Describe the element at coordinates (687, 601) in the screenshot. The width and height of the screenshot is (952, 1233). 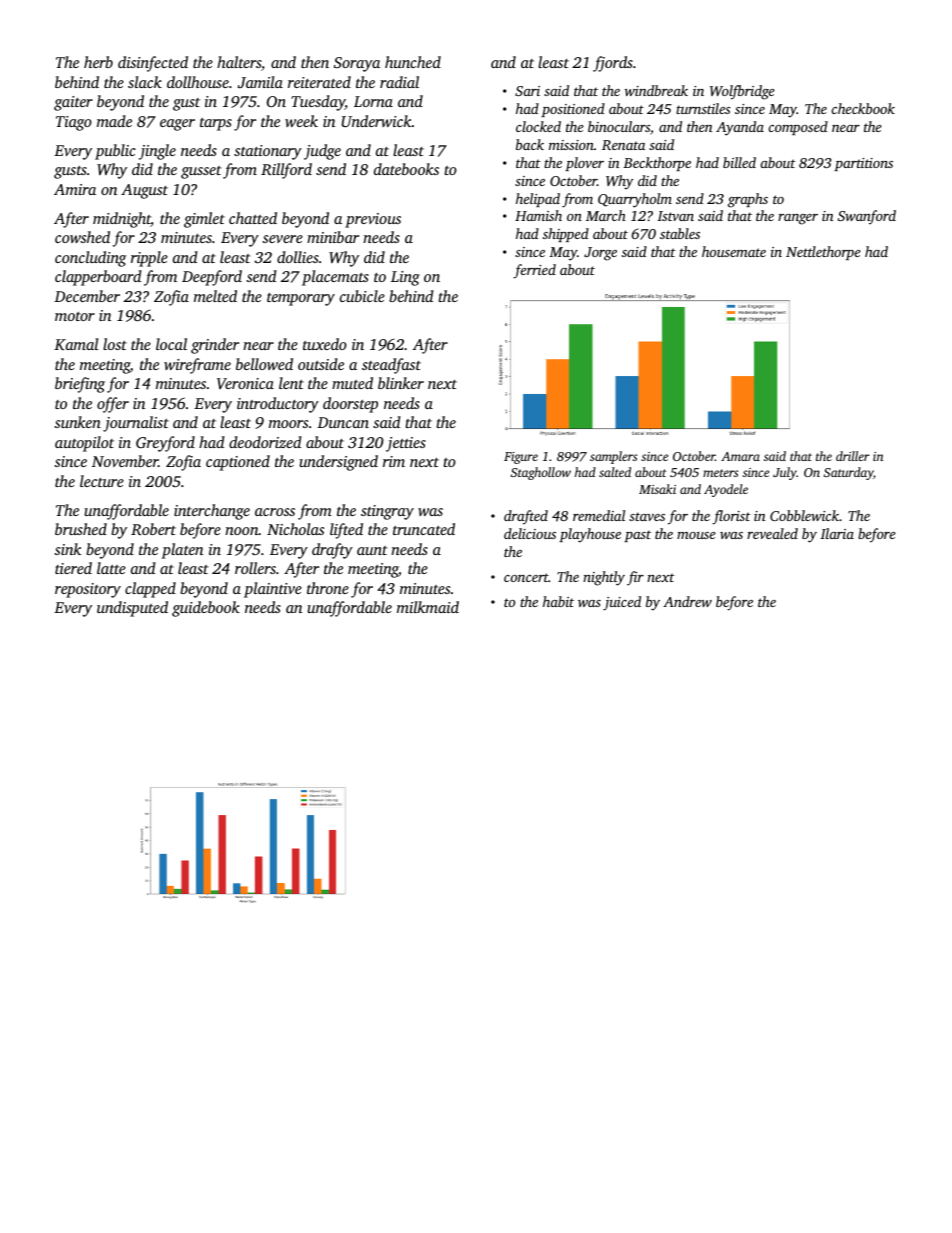
I see `Andrew` at that location.
